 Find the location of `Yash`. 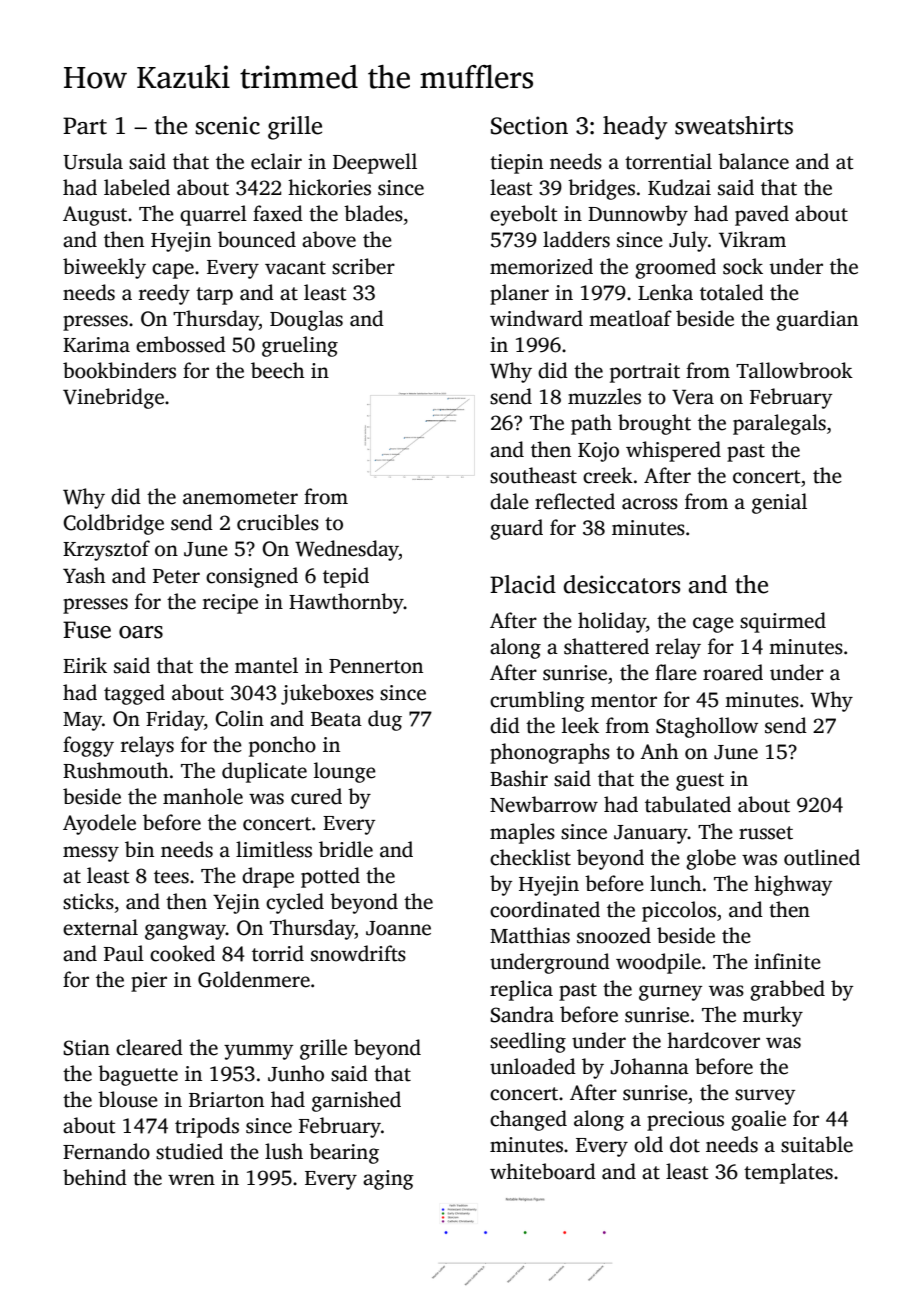

Yash is located at coordinates (84, 575).
